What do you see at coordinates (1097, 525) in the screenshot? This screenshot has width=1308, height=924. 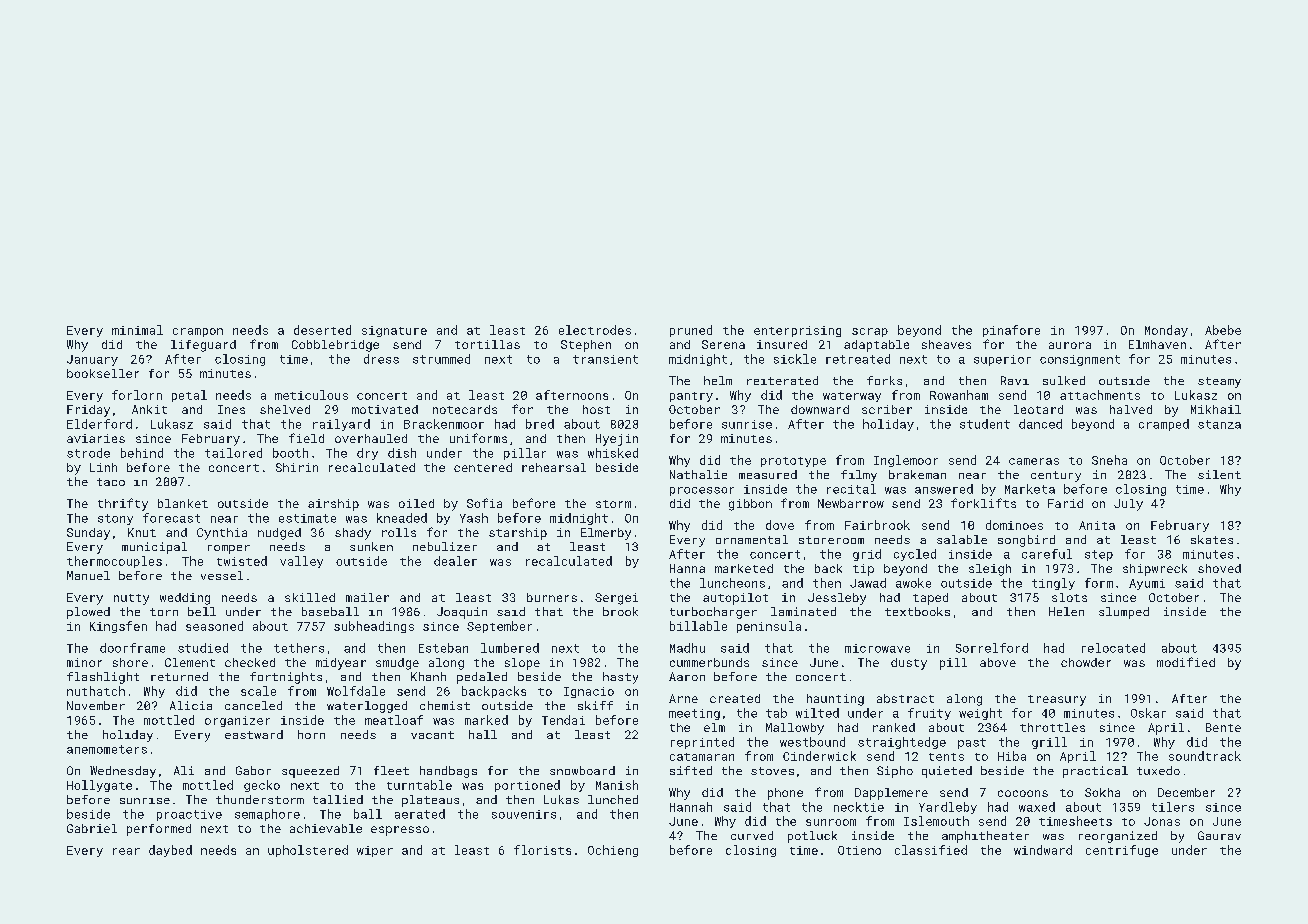 I see `Anita` at bounding box center [1097, 525].
